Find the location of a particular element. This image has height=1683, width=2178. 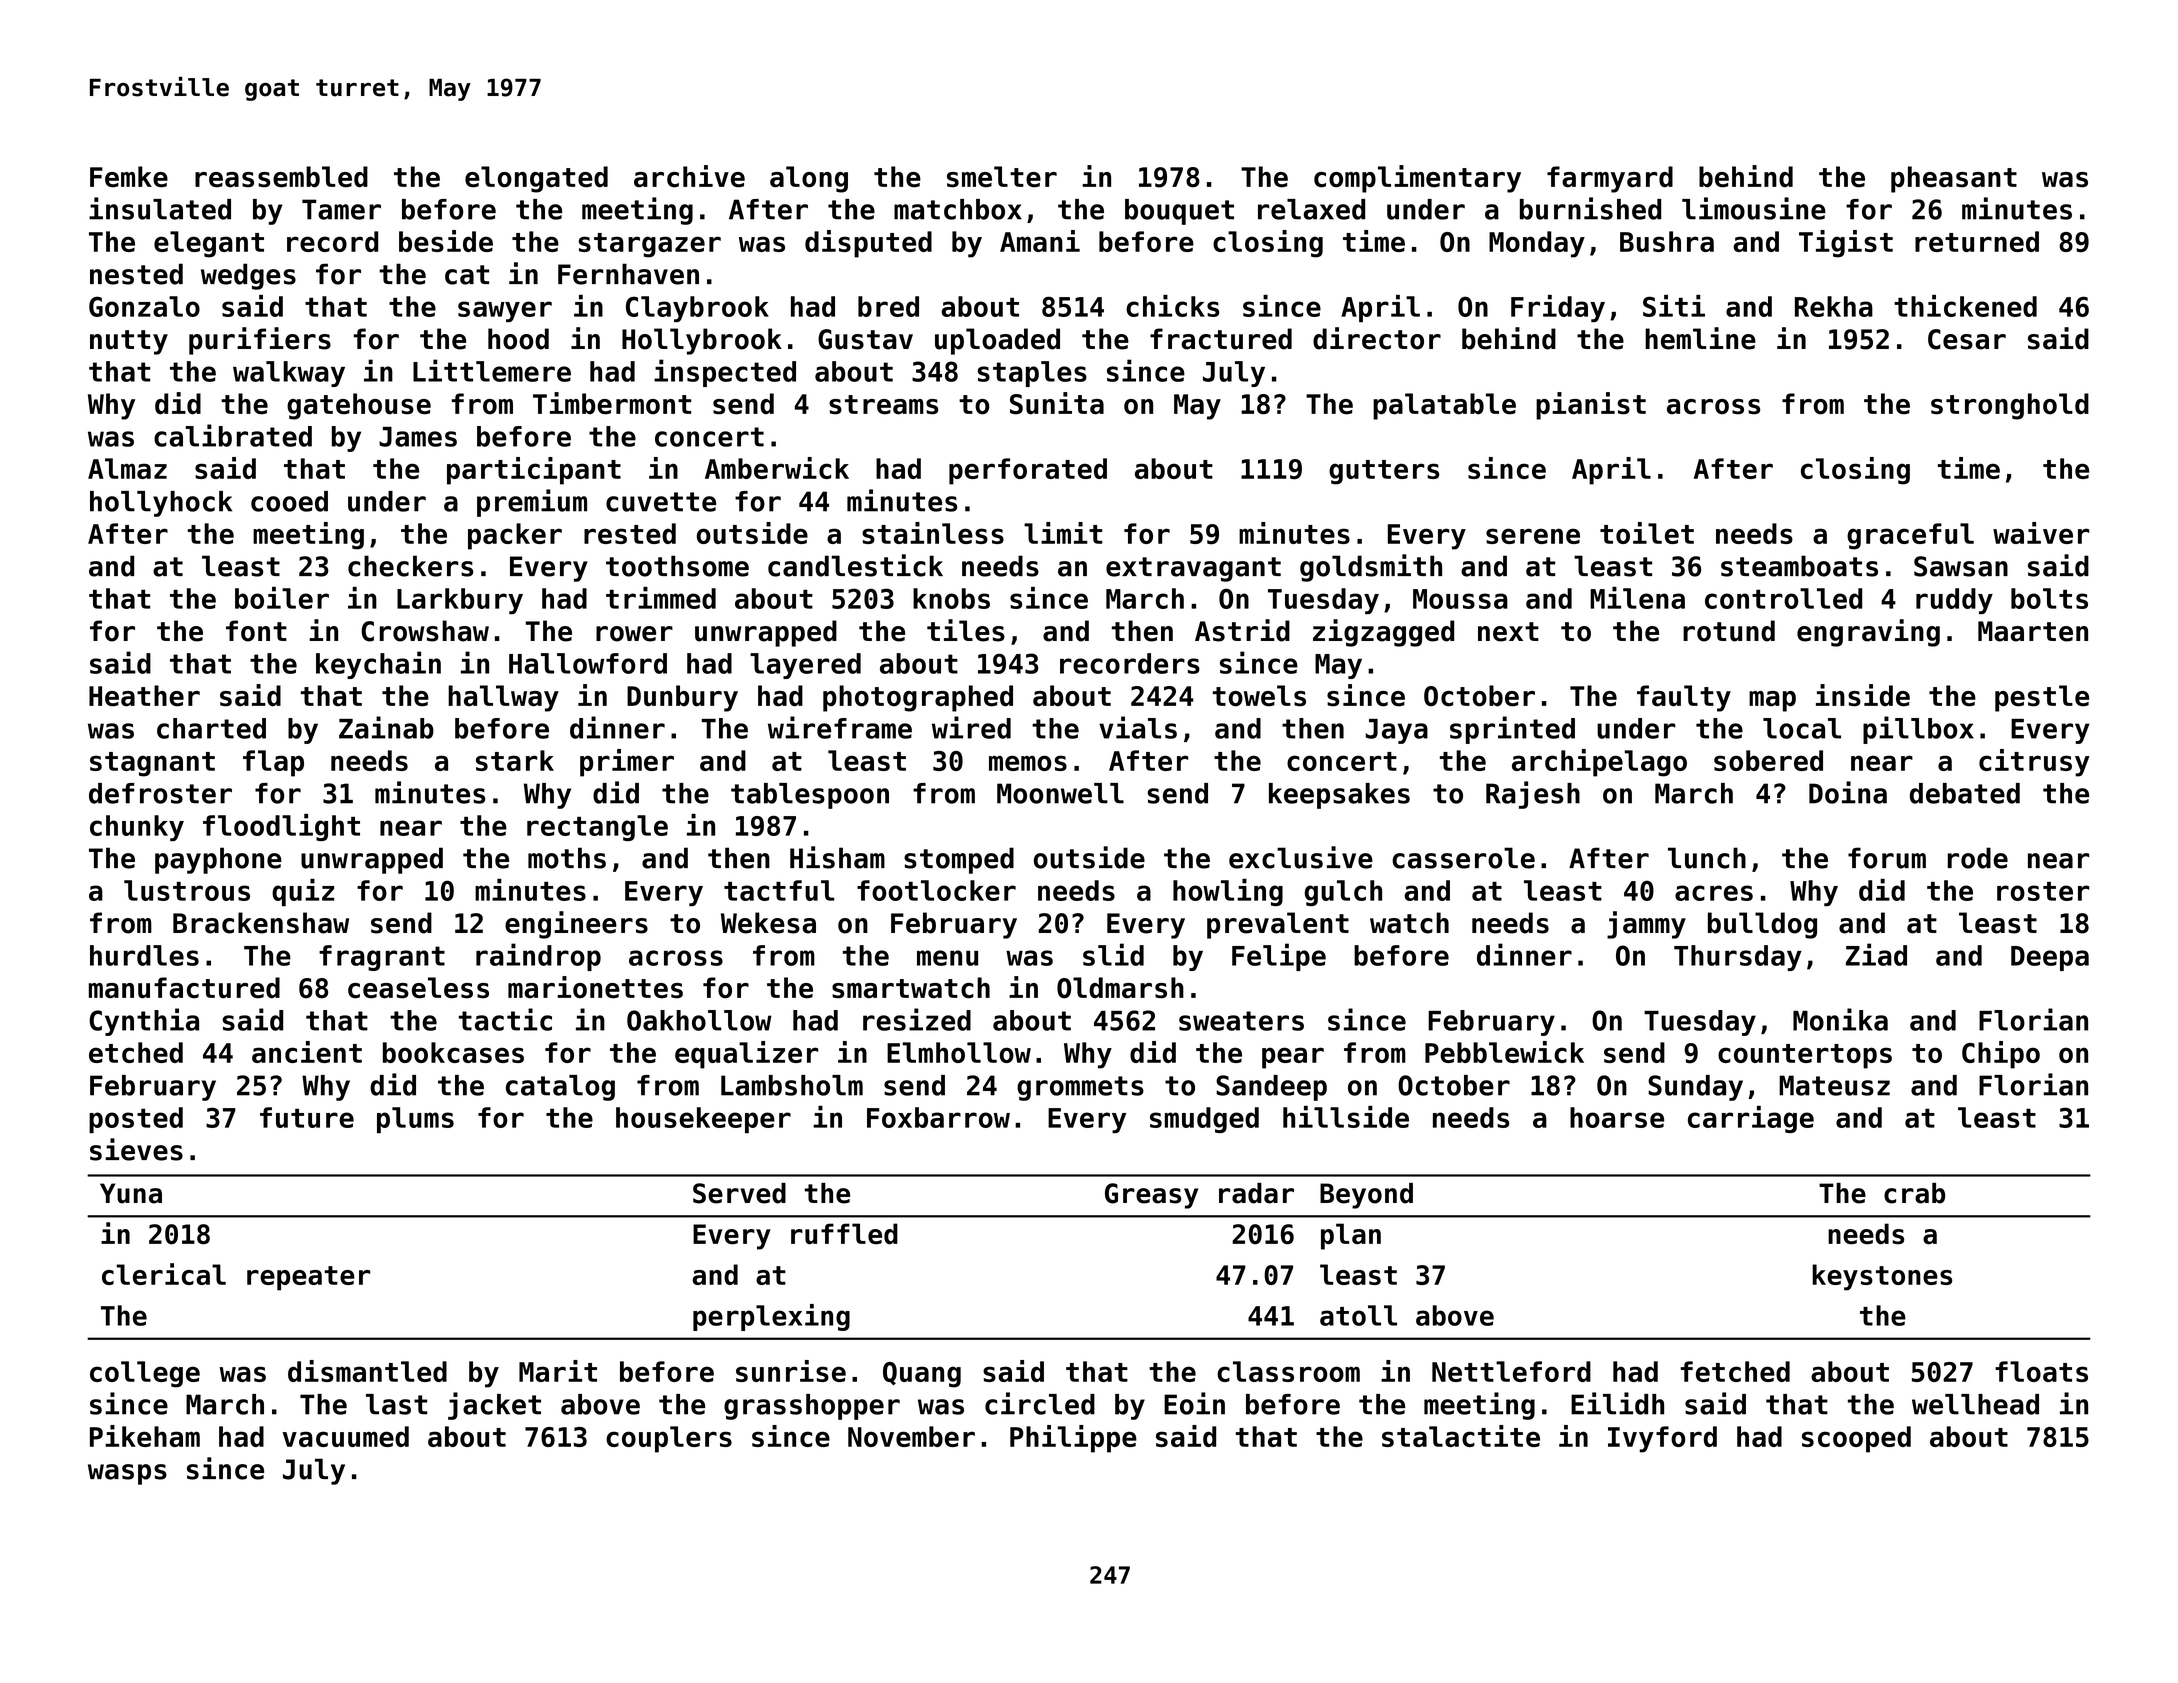

wasps is located at coordinates (127, 1474).
